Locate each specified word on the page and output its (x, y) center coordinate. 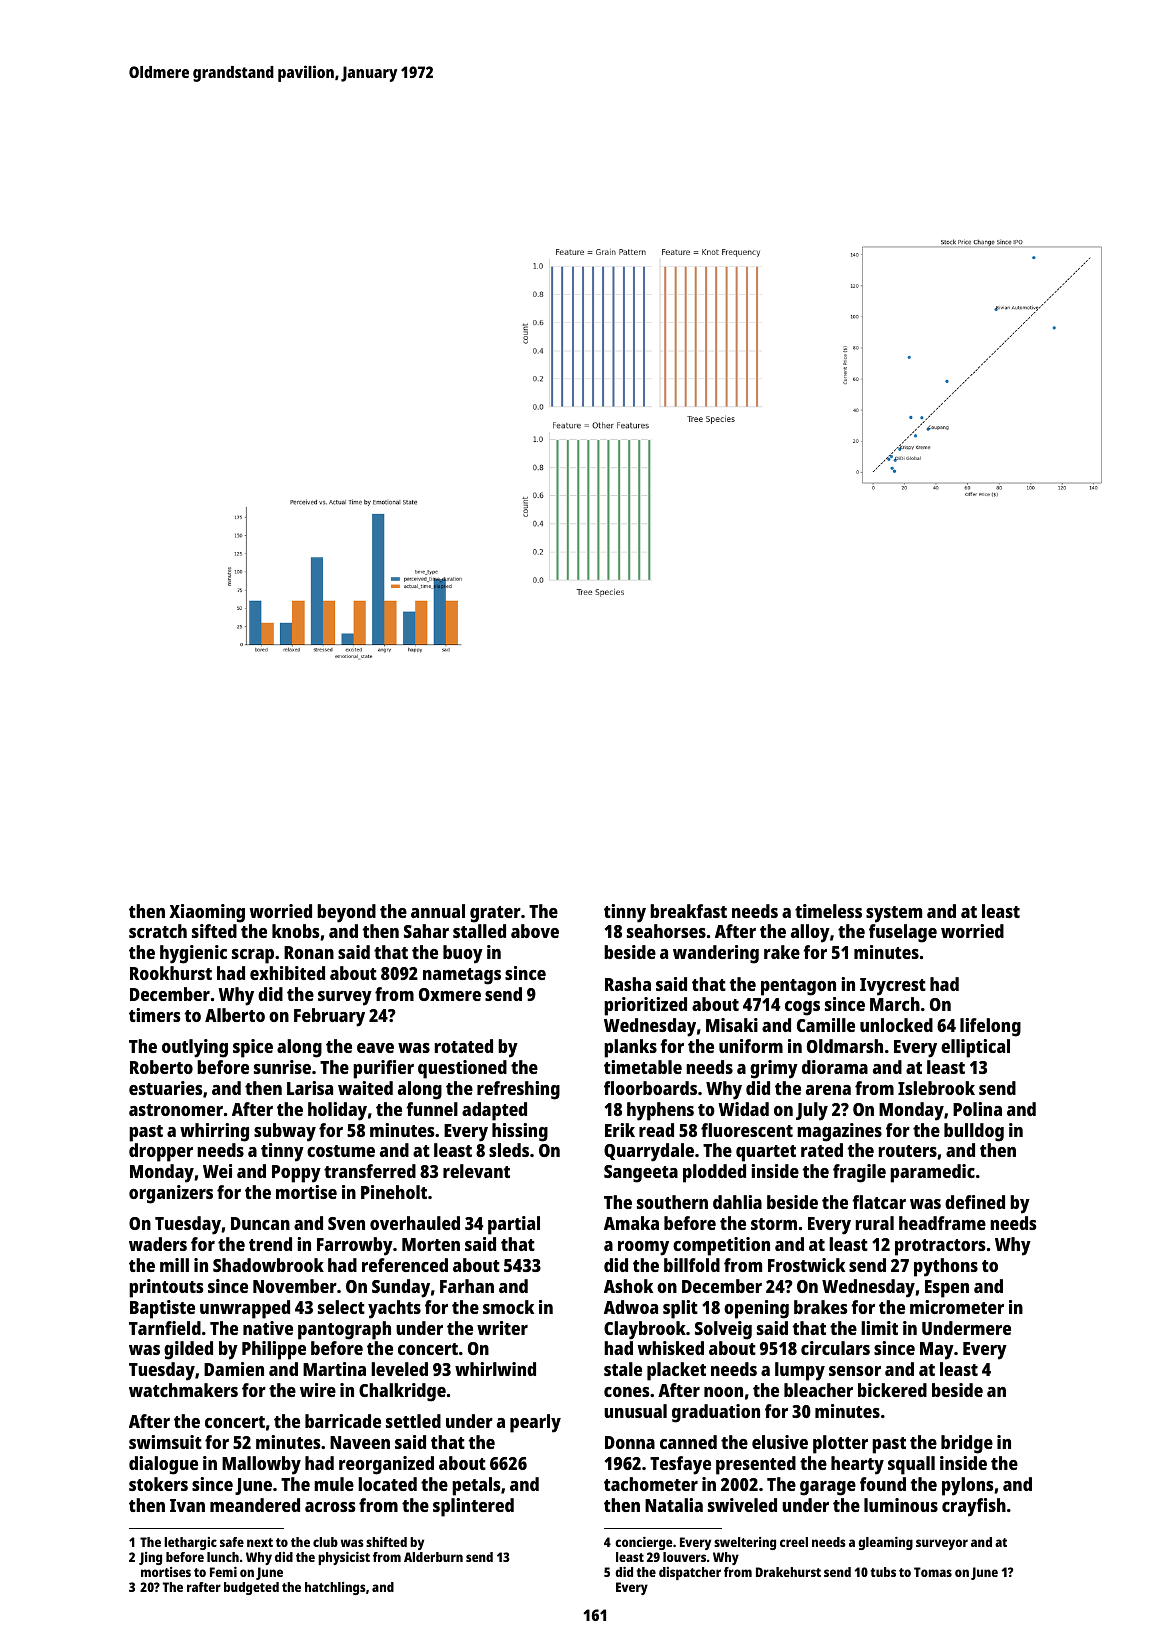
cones (627, 1392)
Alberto (235, 1015)
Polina (977, 1109)
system (894, 914)
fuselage (903, 933)
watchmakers (183, 1390)
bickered (892, 1390)
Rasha (628, 984)
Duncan (260, 1223)
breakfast (688, 911)
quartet (766, 1153)
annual (438, 911)
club (325, 1542)
